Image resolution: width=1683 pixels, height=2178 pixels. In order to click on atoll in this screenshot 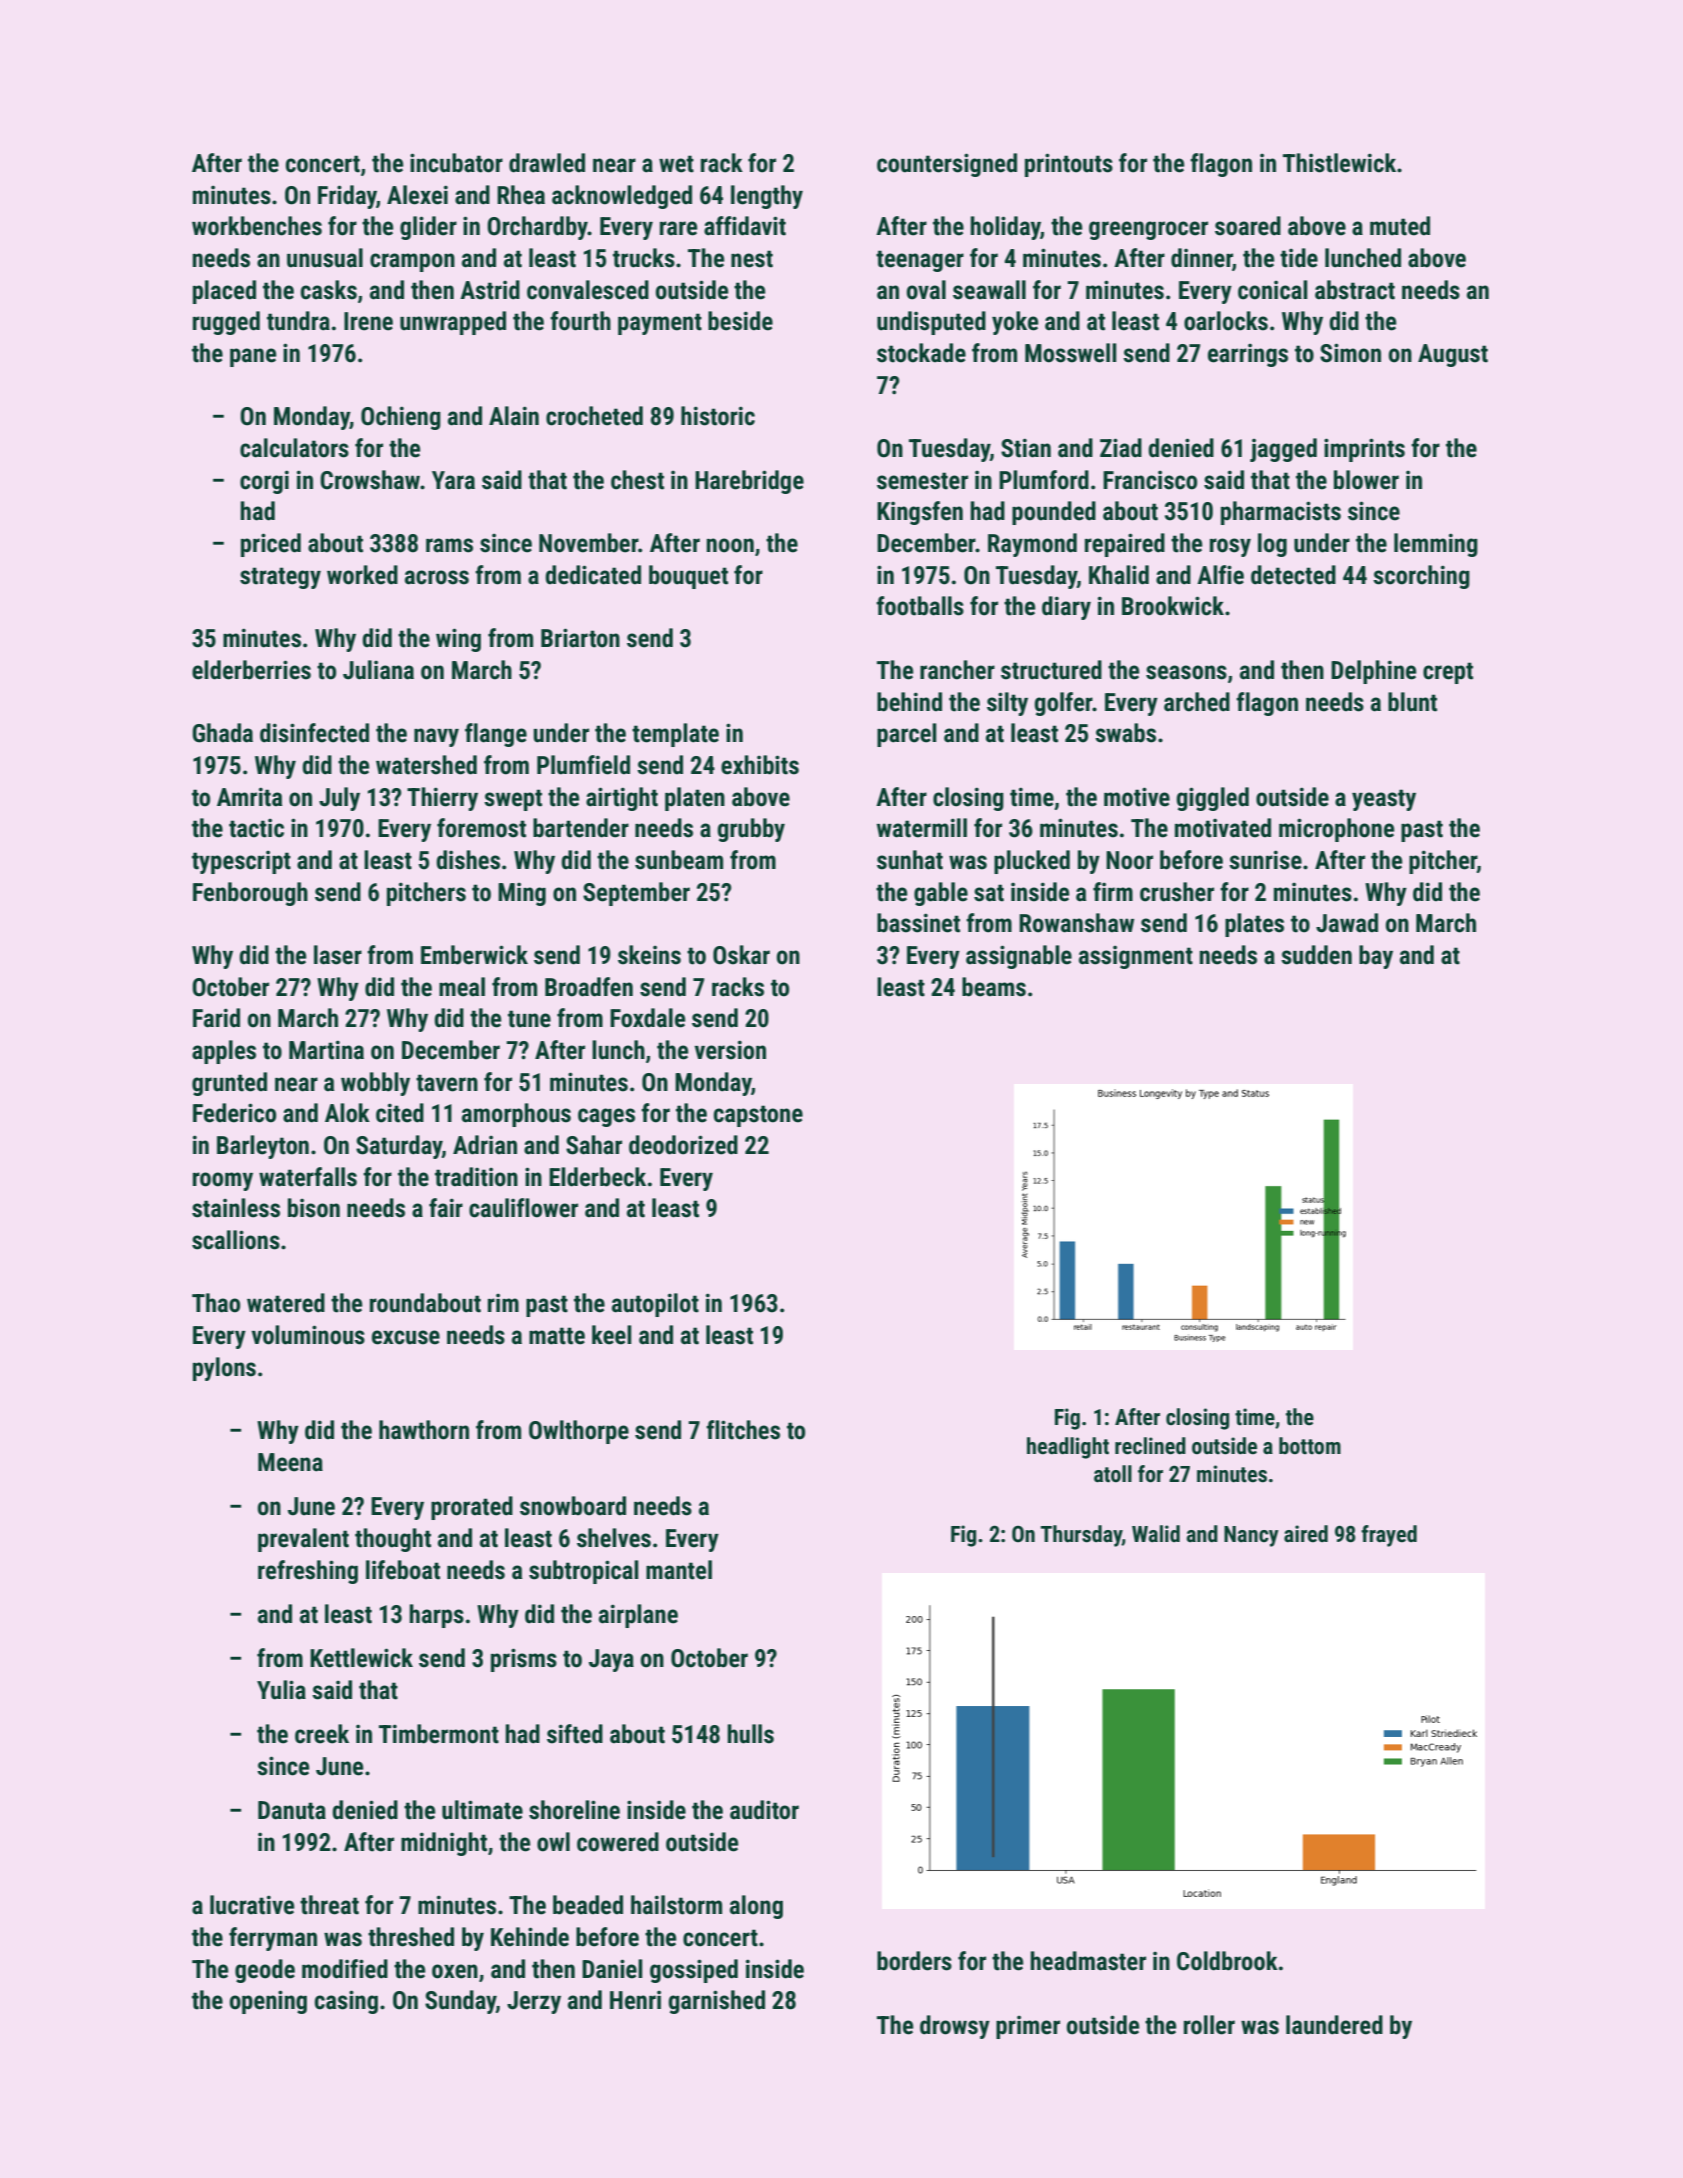, I will do `click(1113, 1474)`.
